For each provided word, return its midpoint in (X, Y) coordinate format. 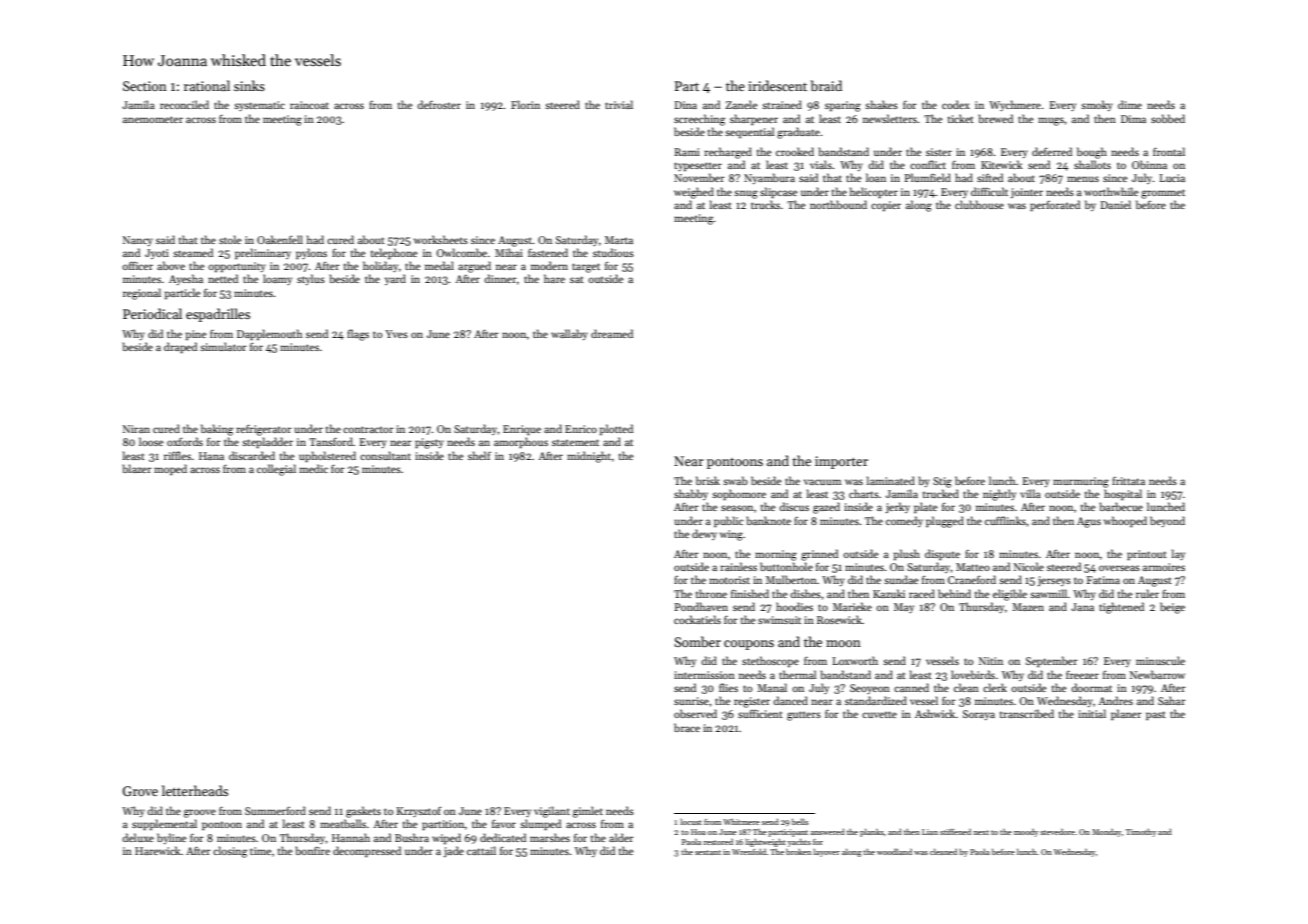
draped (180, 347)
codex (956, 104)
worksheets (441, 239)
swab (735, 480)
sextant (708, 852)
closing (230, 852)
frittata (1128, 481)
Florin (525, 104)
